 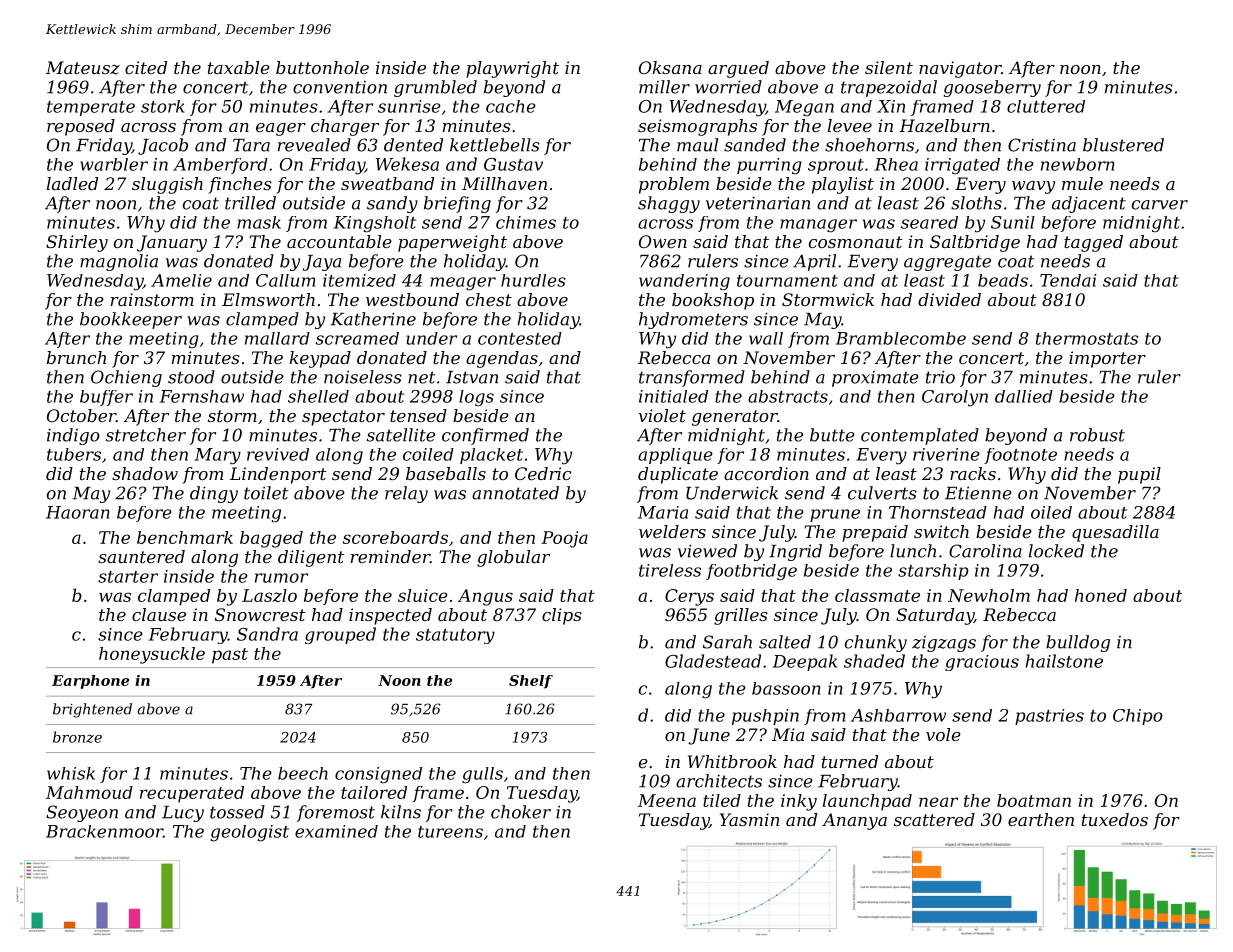 What do you see at coordinates (511, 106) in the page?
I see `cache` at bounding box center [511, 106].
